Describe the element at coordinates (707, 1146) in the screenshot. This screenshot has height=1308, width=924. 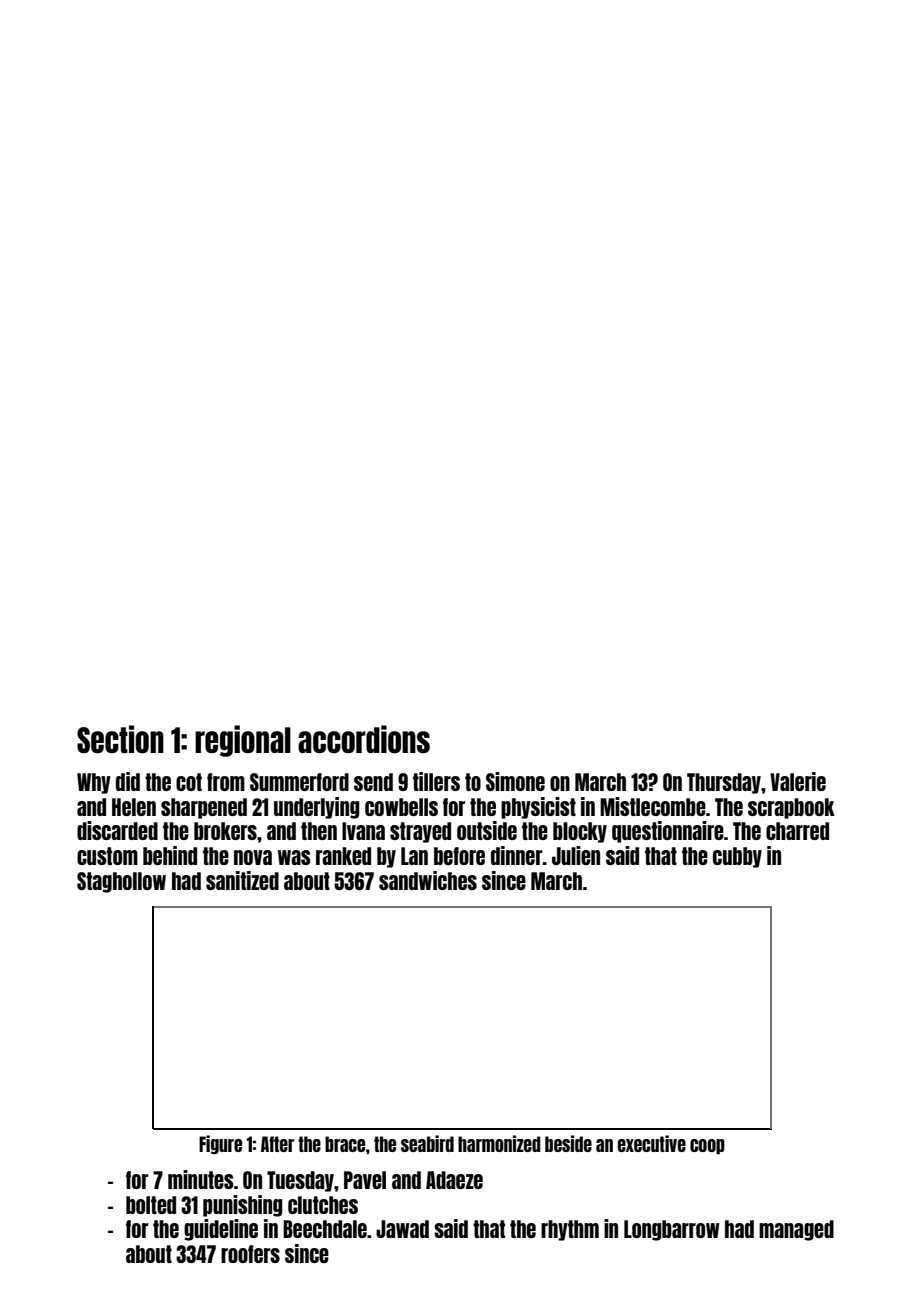
I see `coop` at that location.
